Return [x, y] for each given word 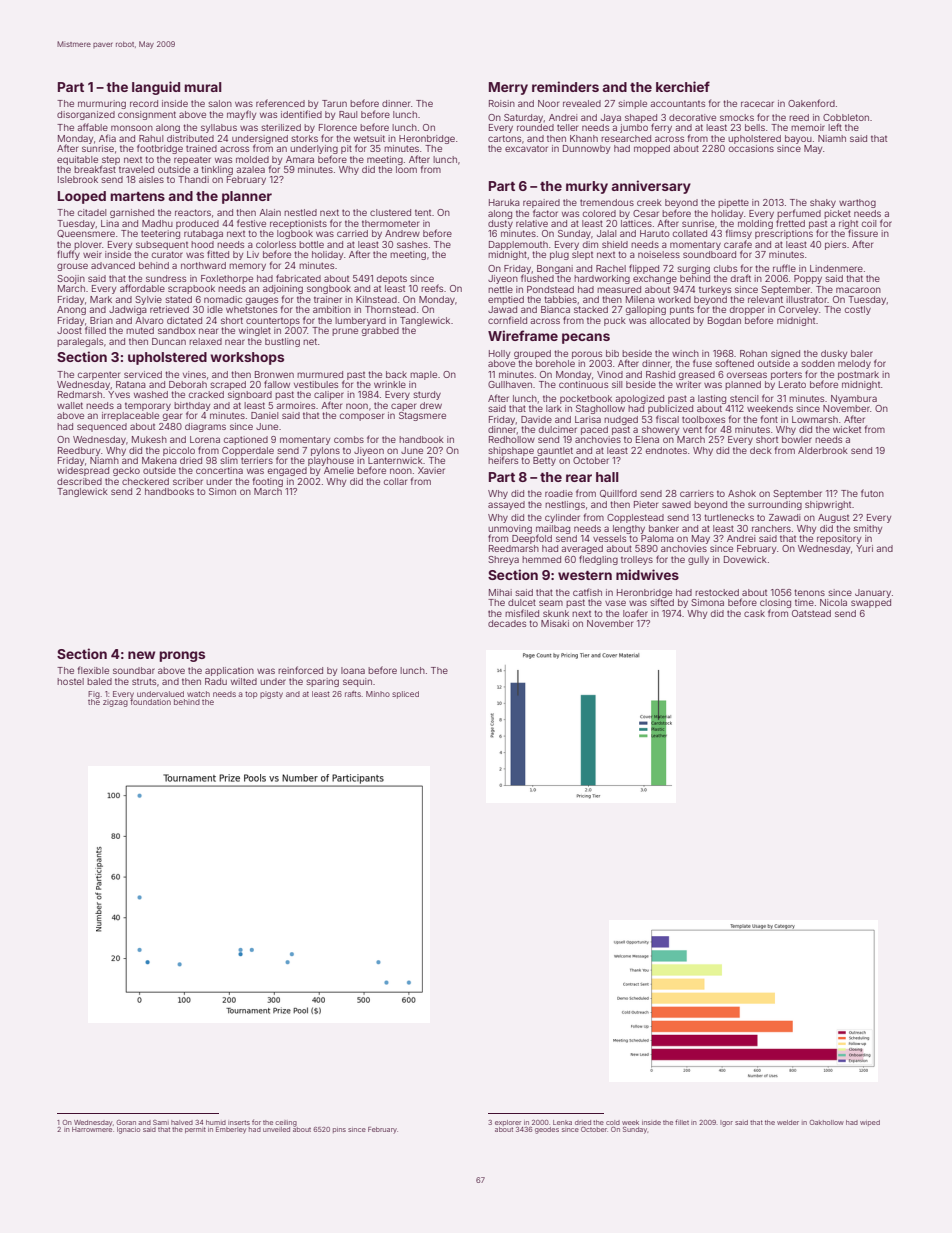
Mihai [500, 592]
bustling [282, 342]
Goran [126, 1122]
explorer [508, 1123]
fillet [682, 1122]
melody [854, 364]
